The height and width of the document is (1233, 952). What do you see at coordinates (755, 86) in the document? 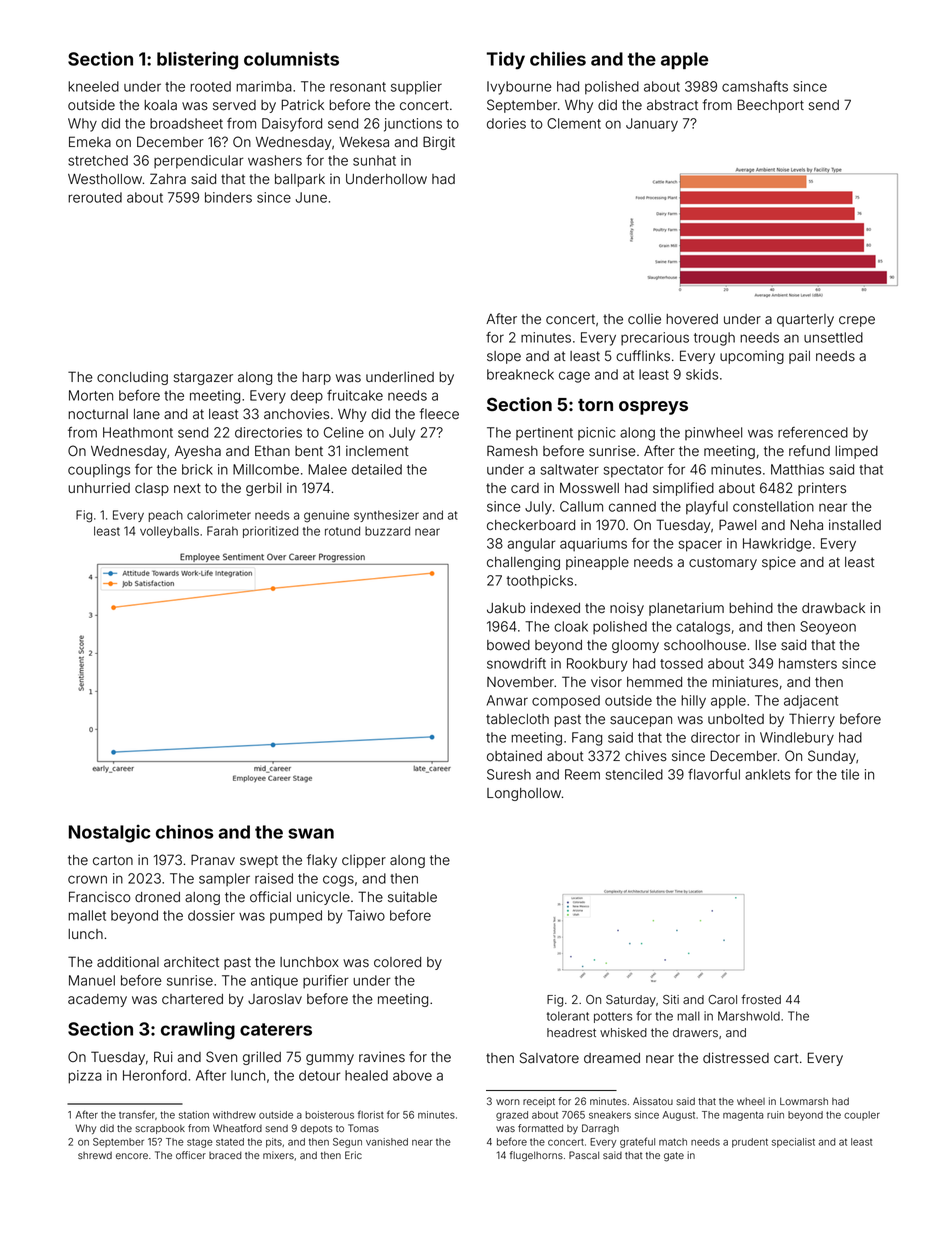
I see `camshafts` at bounding box center [755, 86].
